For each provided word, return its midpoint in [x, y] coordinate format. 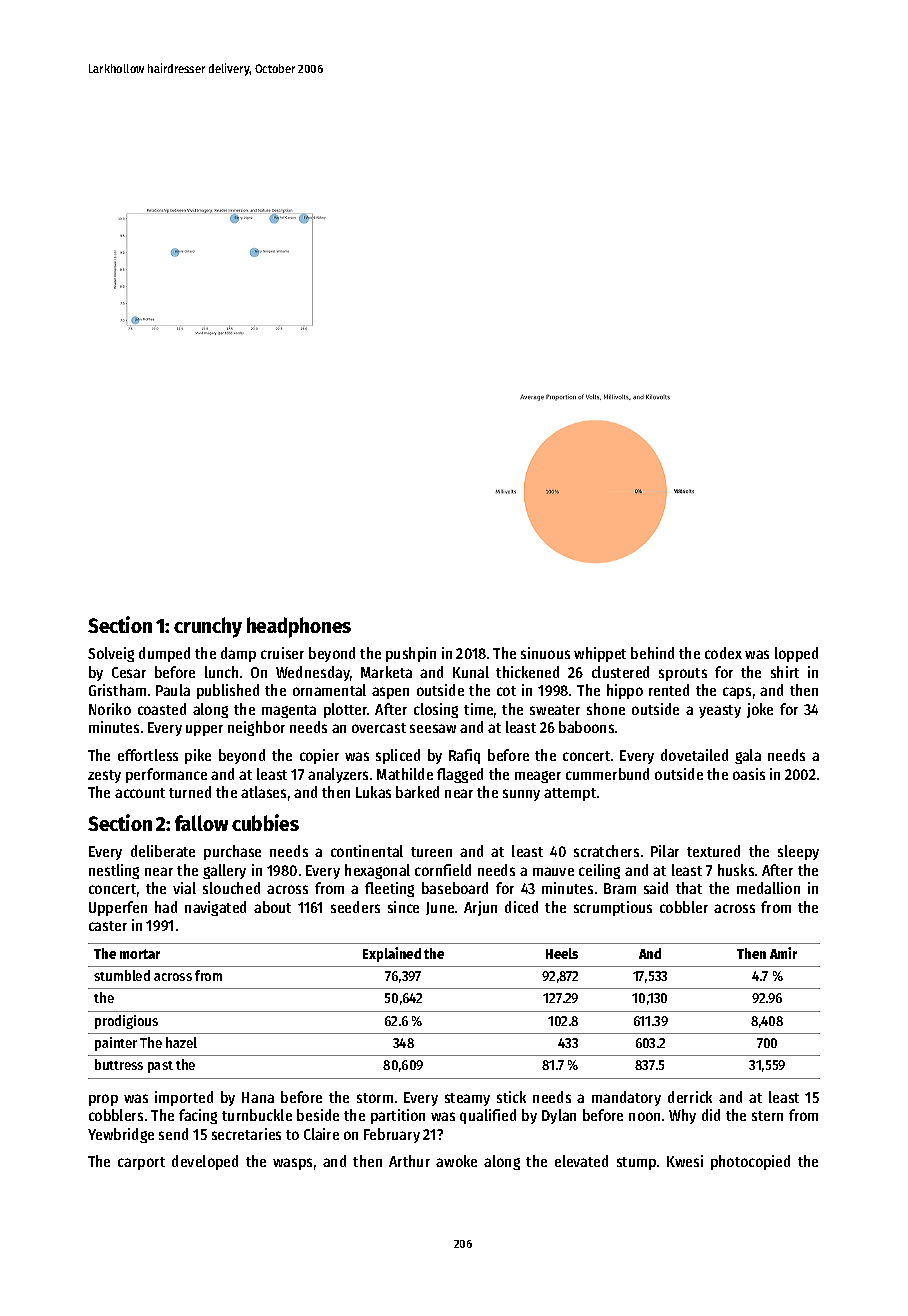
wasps [292, 1164]
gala [748, 756]
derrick [690, 1097]
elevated [581, 1161]
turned [190, 792]
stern [767, 1116]
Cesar [129, 672]
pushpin [411, 654]
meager [538, 777]
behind [652, 653]
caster [108, 926]
